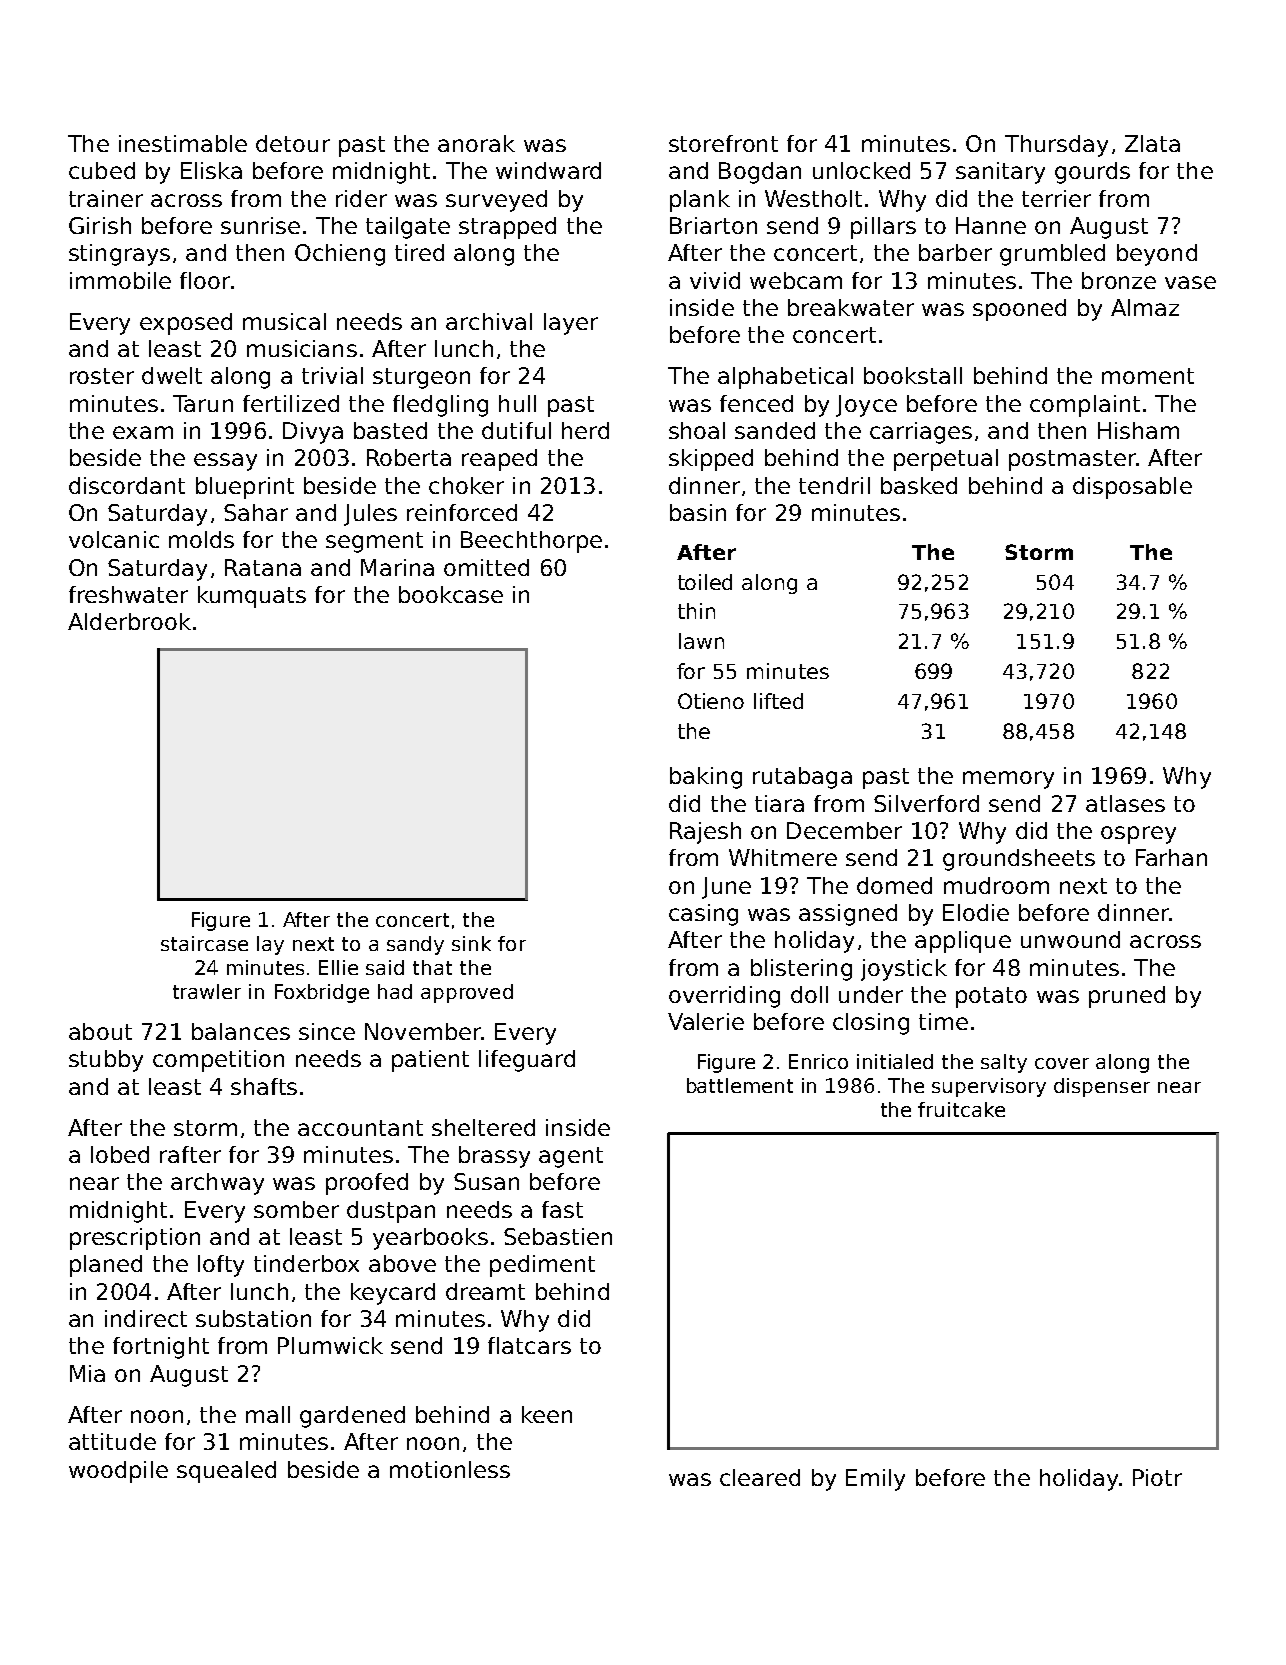  Describe the element at coordinates (701, 641) in the screenshot. I see `lawn` at that location.
